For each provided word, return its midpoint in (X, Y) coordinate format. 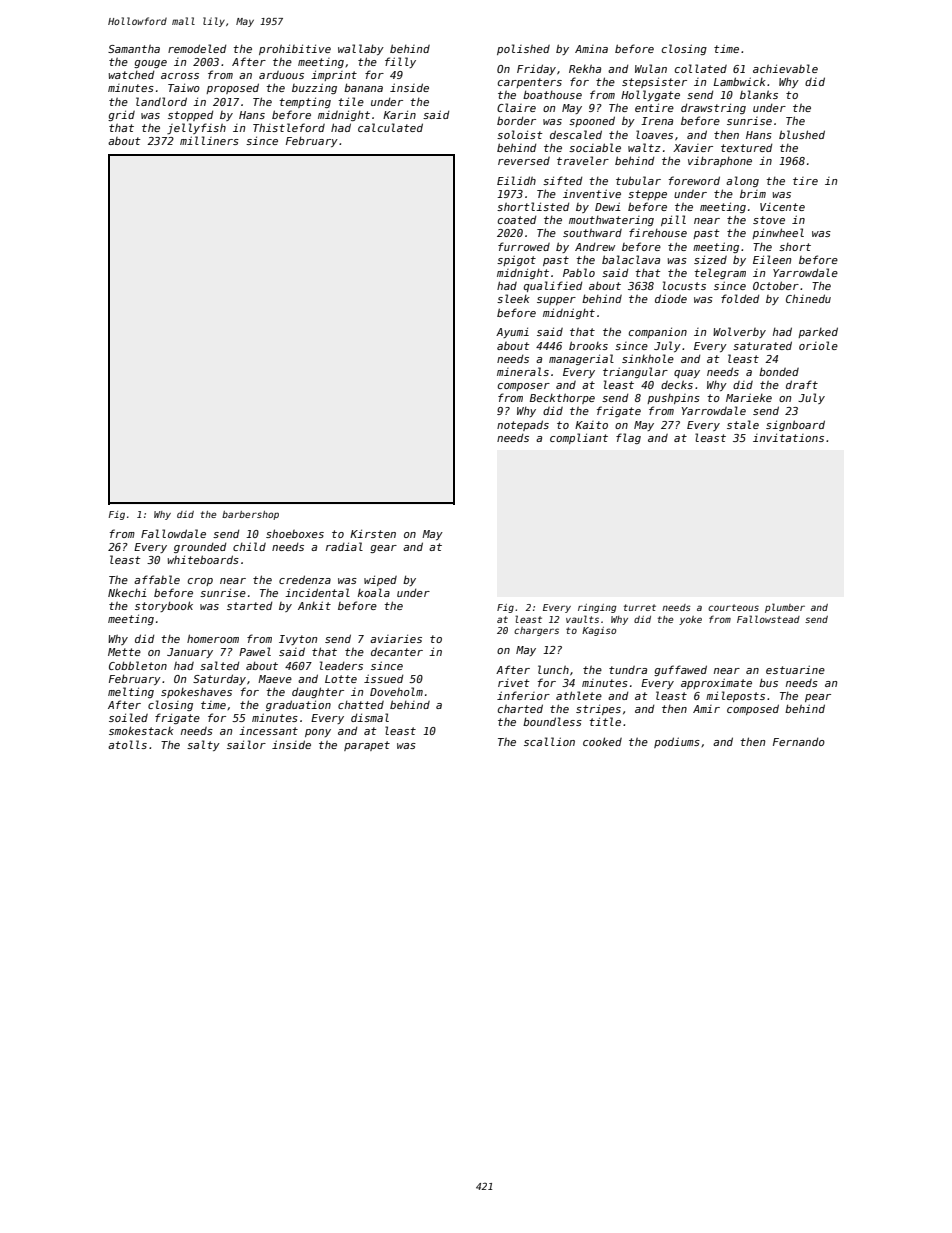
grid (121, 115)
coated (517, 220)
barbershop (250, 515)
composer (524, 387)
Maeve (275, 679)
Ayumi (512, 332)
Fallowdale (173, 533)
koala (374, 592)
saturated (762, 345)
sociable (595, 147)
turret (640, 607)
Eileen (772, 259)
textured (747, 148)
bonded (779, 371)
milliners (209, 140)
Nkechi (127, 592)
